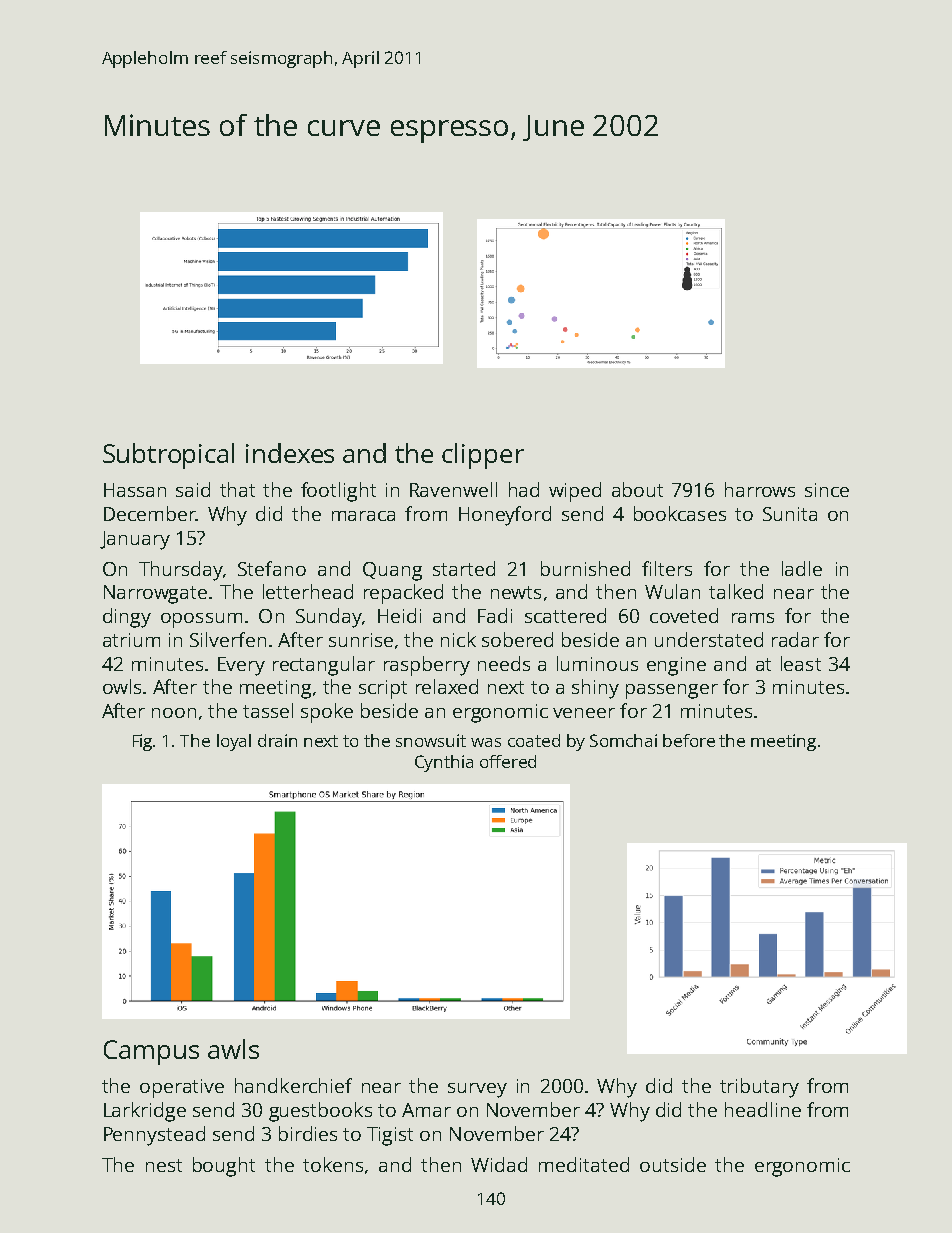 The height and width of the document is (1233, 952). I want to click on offered, so click(508, 761).
